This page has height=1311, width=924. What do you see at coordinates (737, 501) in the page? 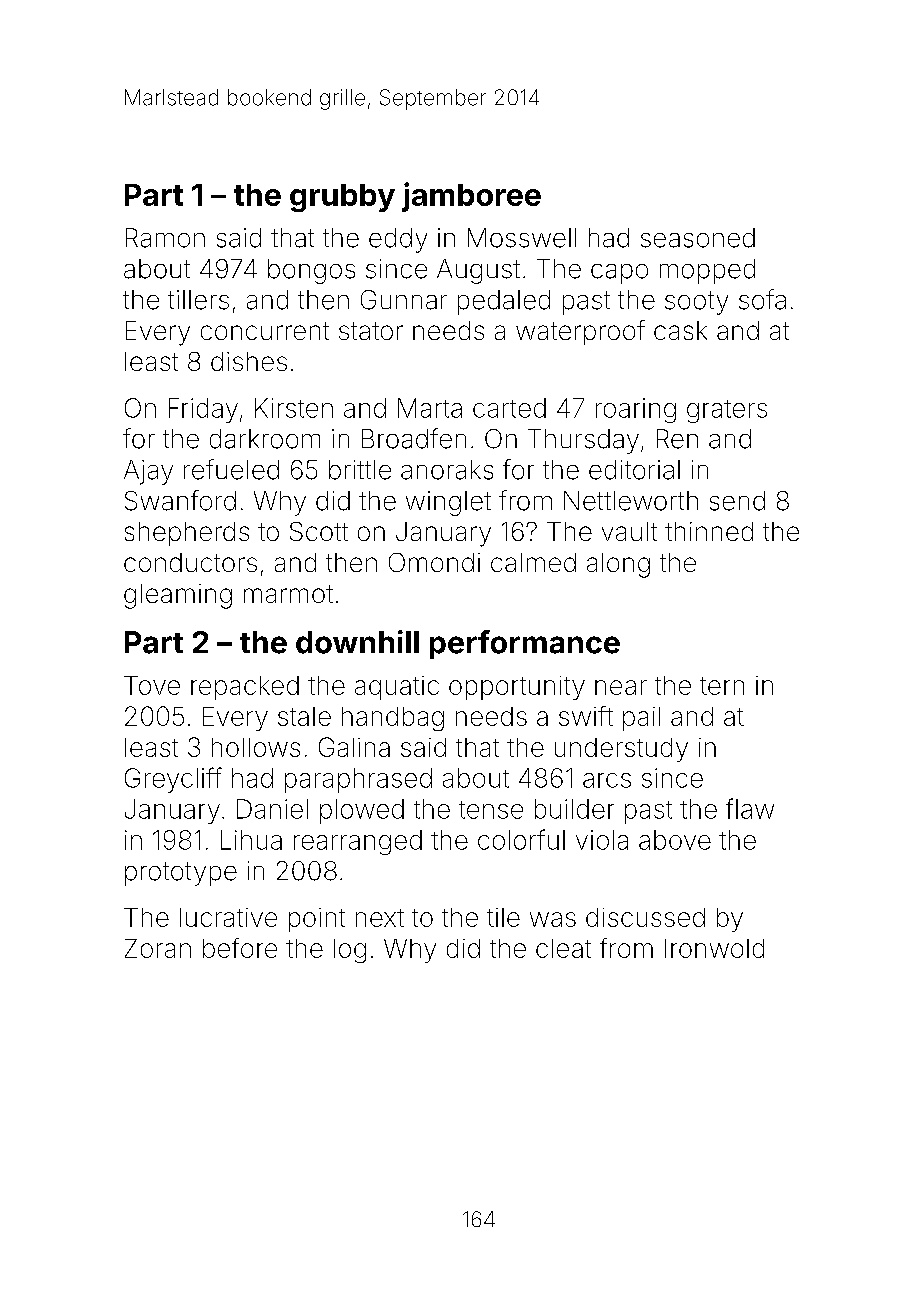
I see `send` at bounding box center [737, 501].
